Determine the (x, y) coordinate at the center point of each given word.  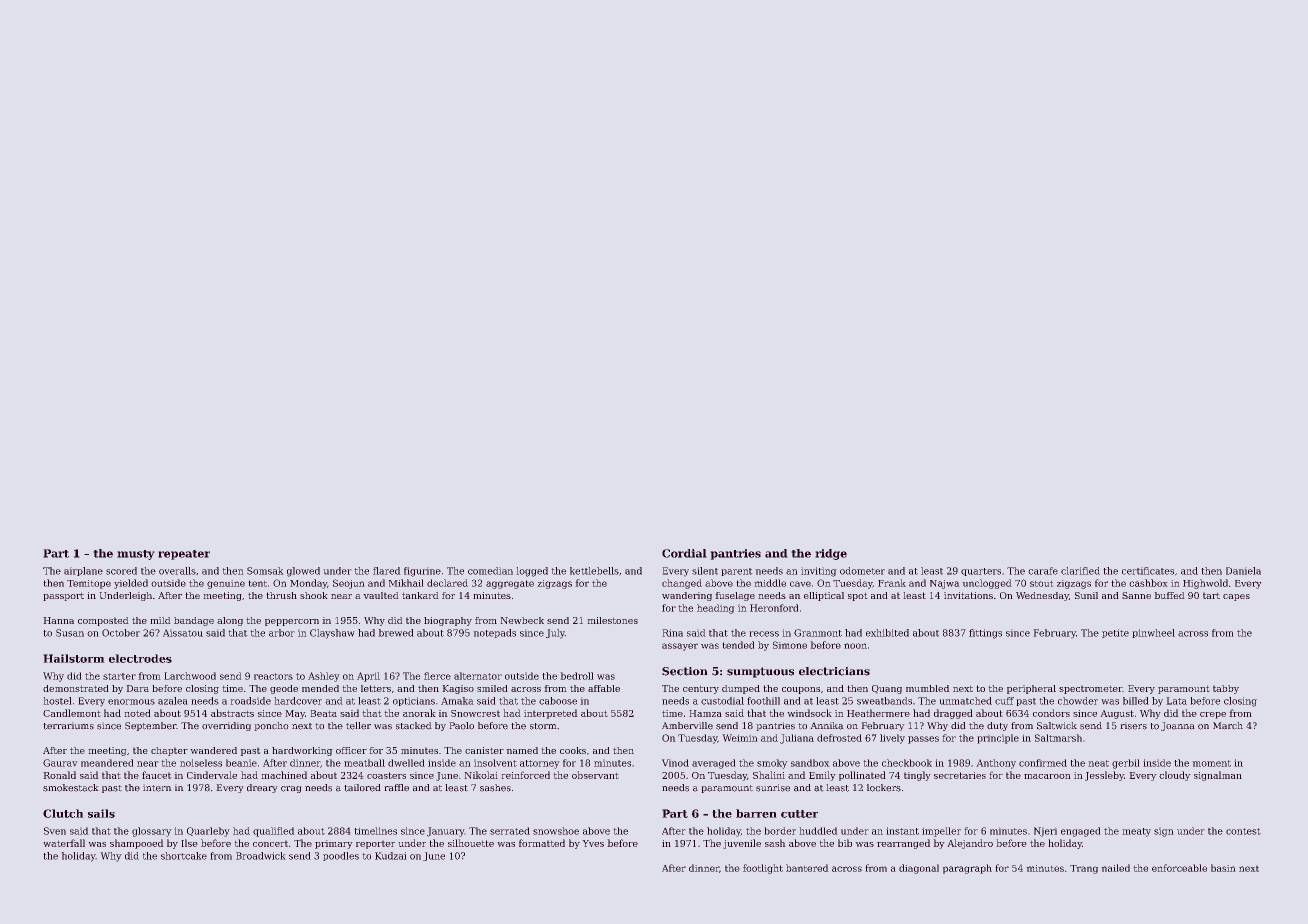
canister (484, 750)
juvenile (742, 844)
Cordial (684, 553)
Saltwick (1057, 726)
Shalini (769, 775)
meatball (364, 763)
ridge (831, 554)
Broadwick (260, 856)
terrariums (69, 726)
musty (136, 555)
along (230, 621)
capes (1236, 597)
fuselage (735, 596)
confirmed (1043, 763)
